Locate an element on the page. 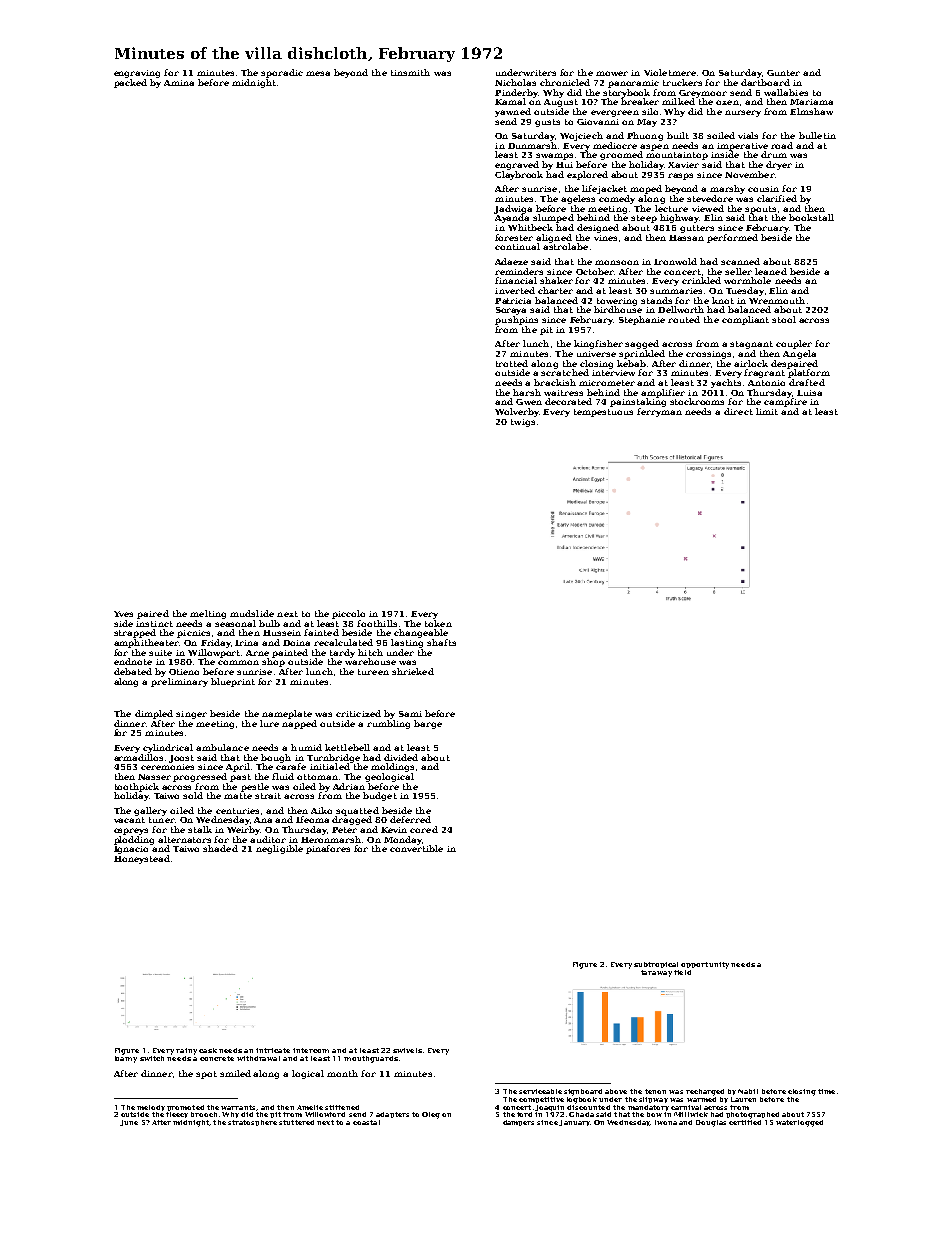 The image size is (952, 1233). coastal is located at coordinates (366, 1122).
